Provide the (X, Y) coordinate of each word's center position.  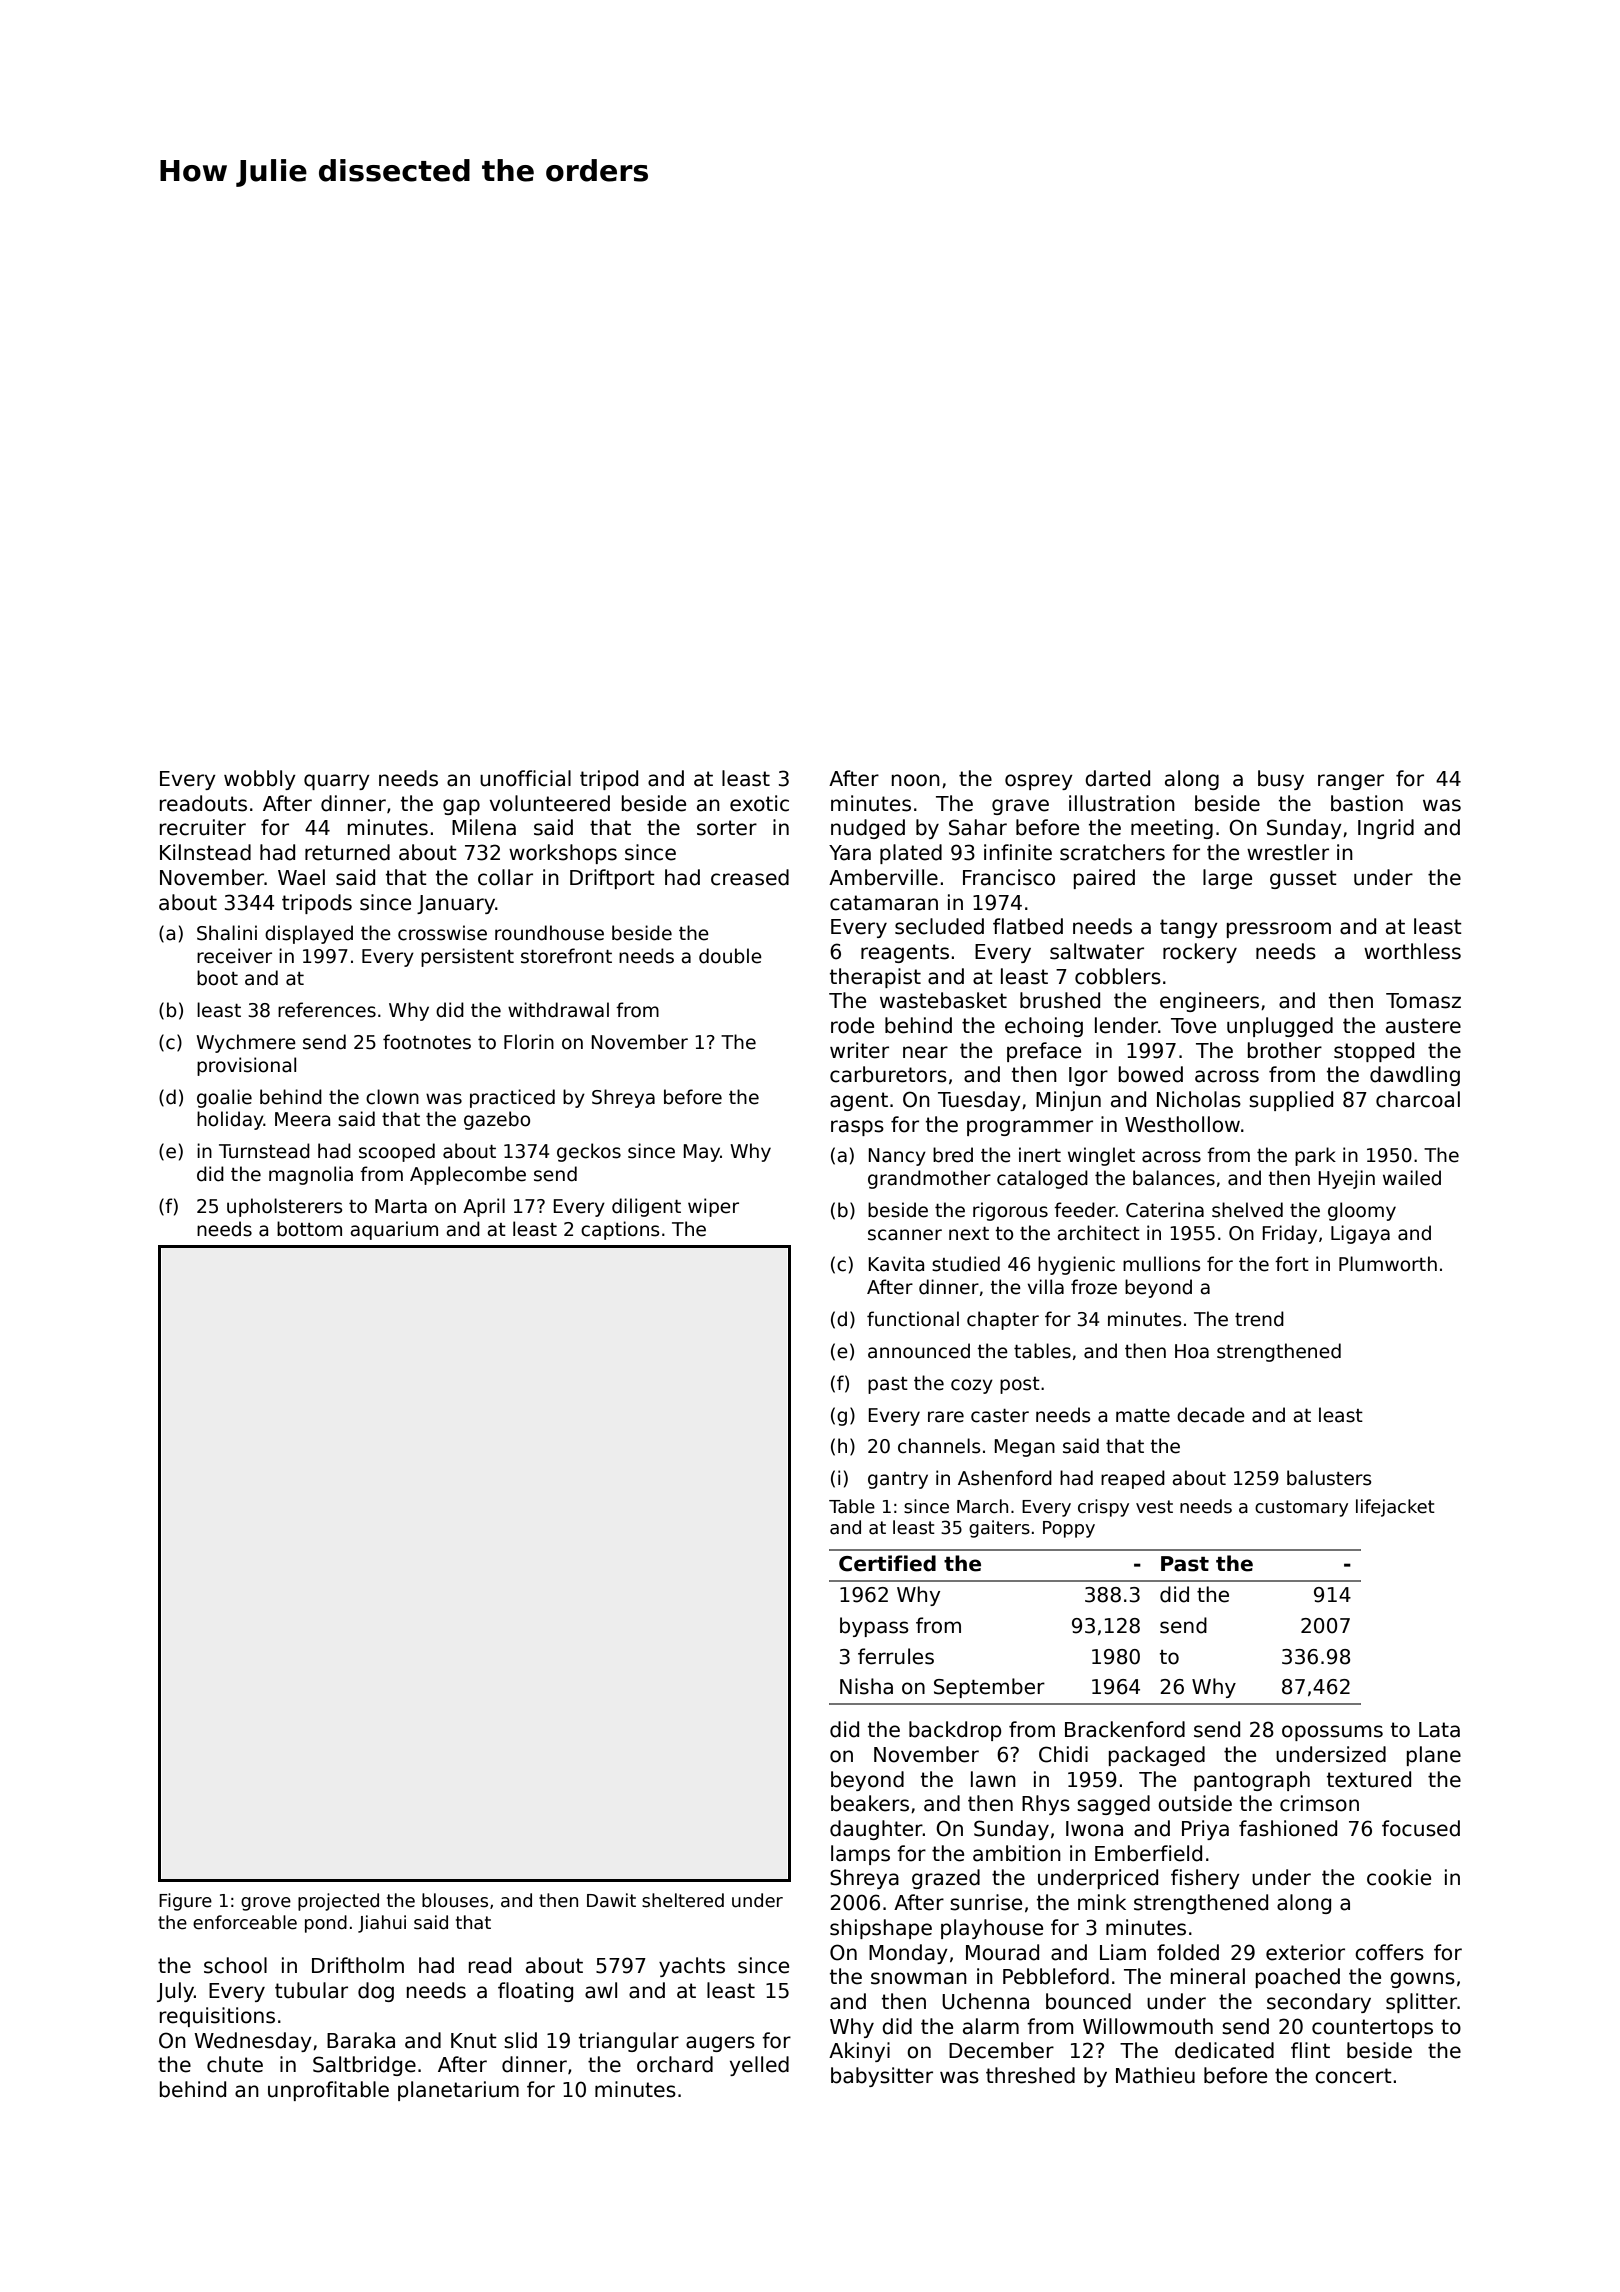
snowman (919, 1978)
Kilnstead (205, 852)
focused (1421, 1828)
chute (235, 2064)
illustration (1122, 803)
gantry (898, 1480)
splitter (1421, 2003)
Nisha (866, 1686)
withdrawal (558, 1010)
